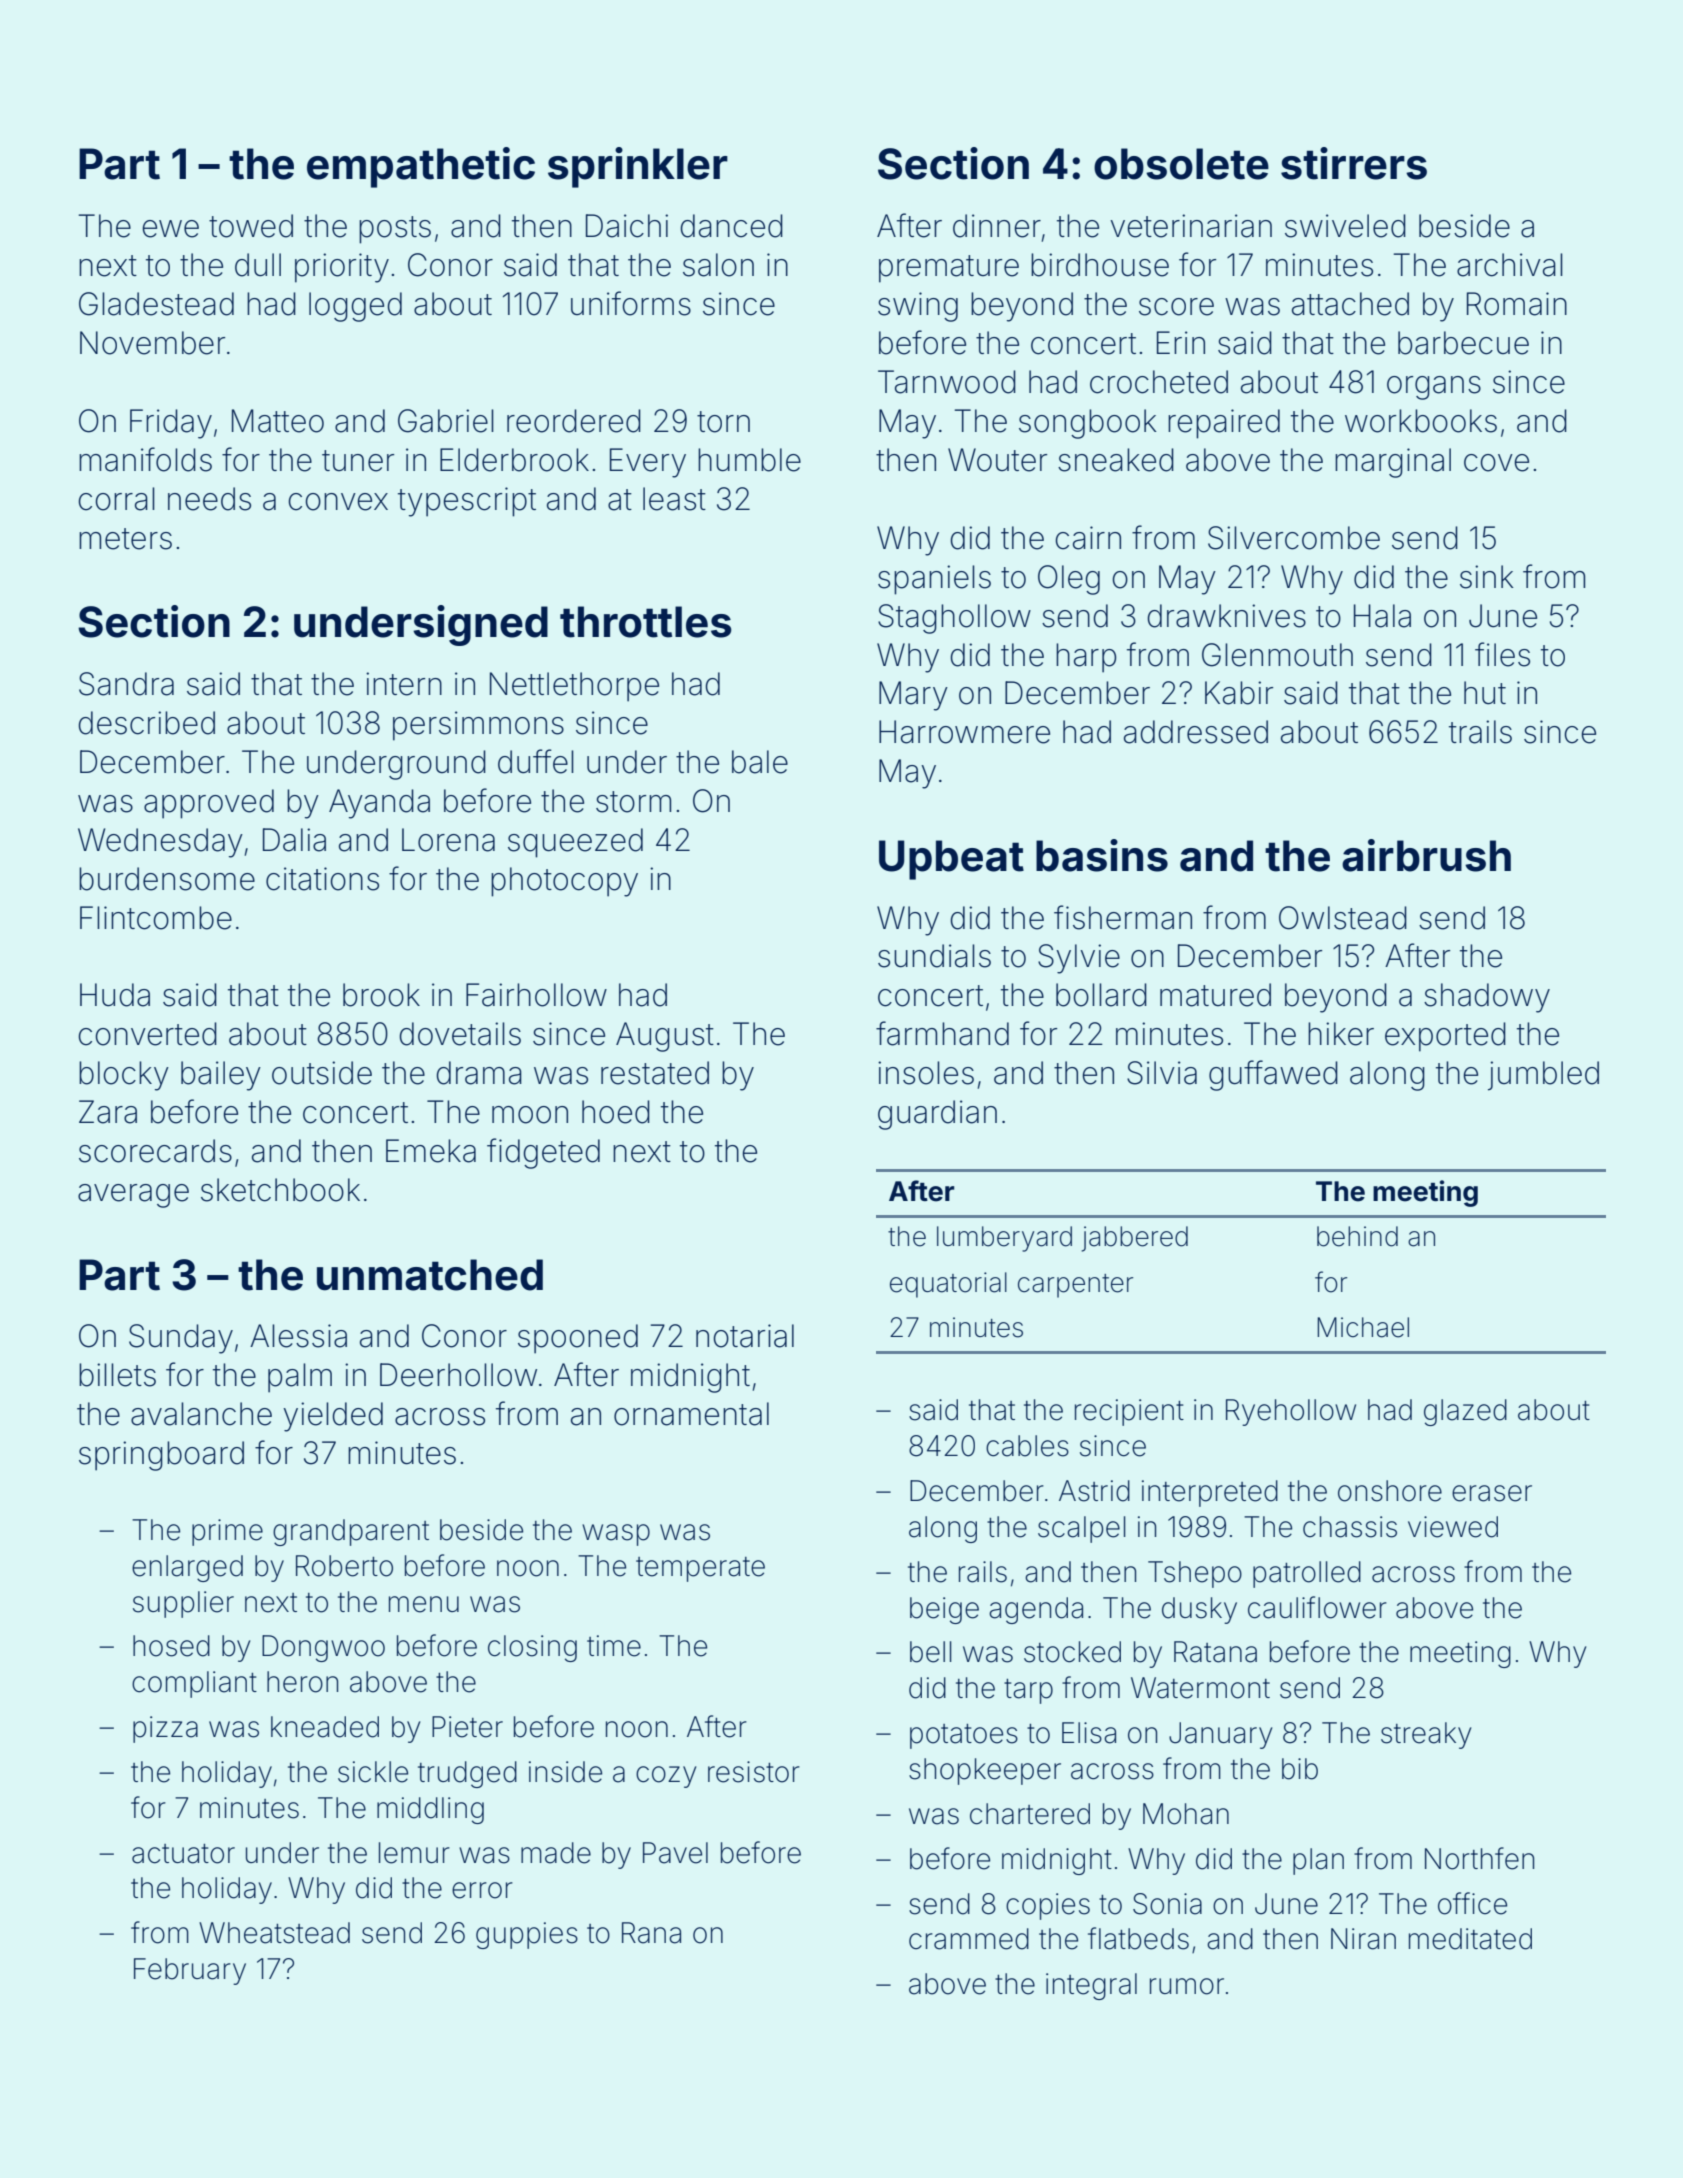  I want to click on Hala, so click(1382, 616).
